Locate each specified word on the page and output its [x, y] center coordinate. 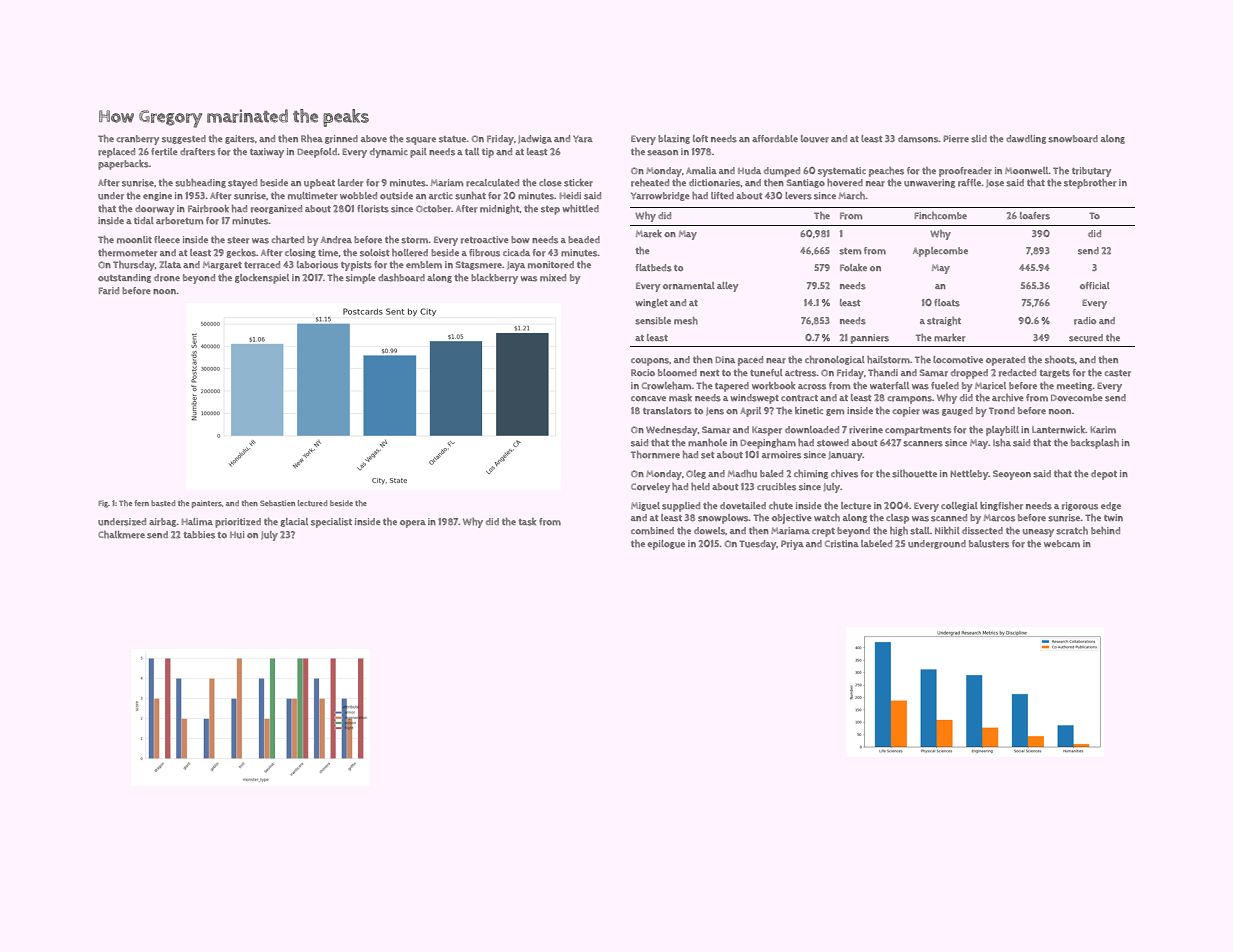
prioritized [238, 523]
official [1095, 285]
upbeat [319, 184]
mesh [686, 321]
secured [1086, 338]
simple [361, 279]
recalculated [492, 183]
